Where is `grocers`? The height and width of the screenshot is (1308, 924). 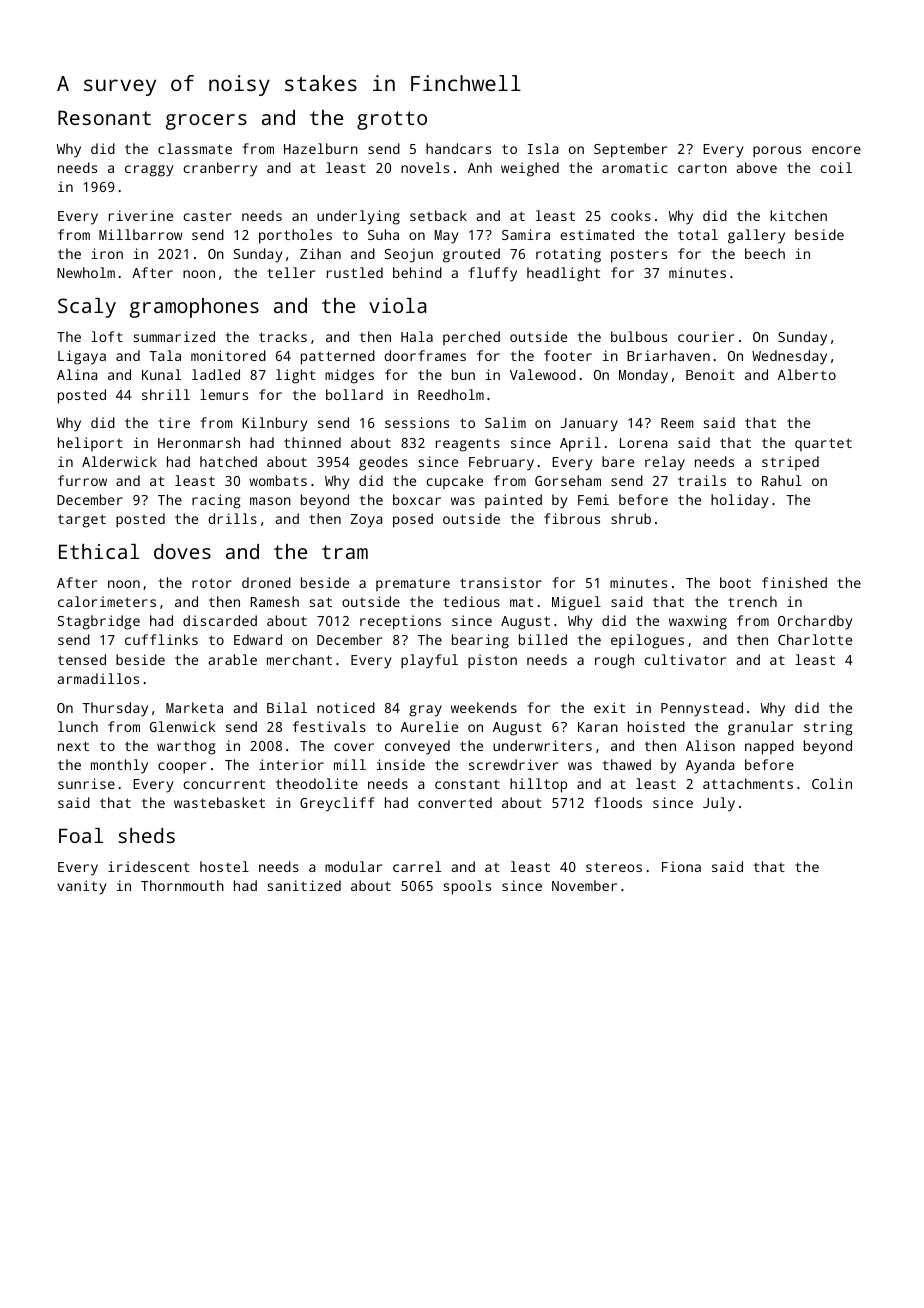 grocers is located at coordinates (206, 122).
